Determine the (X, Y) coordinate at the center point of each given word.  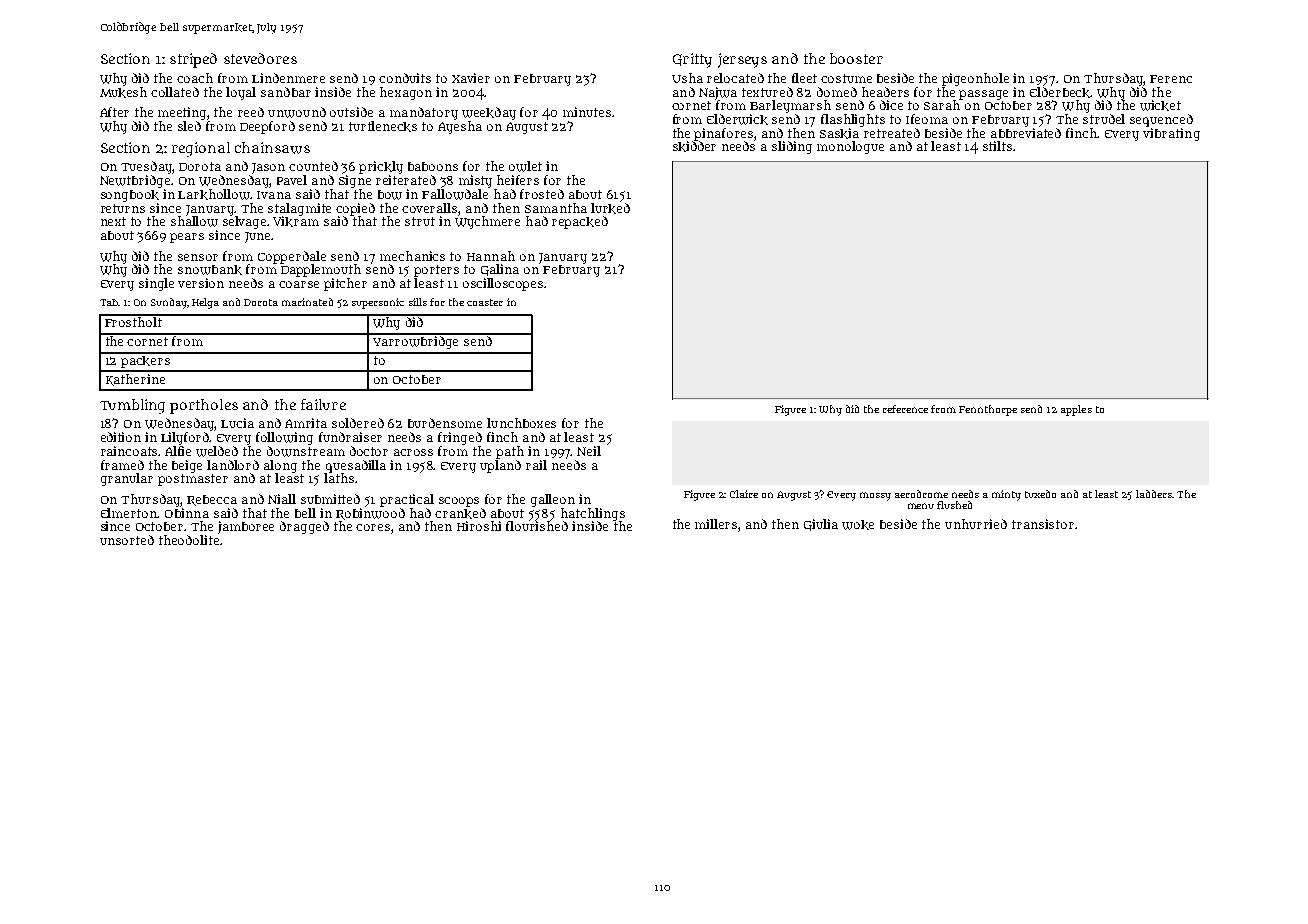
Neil (589, 451)
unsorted (127, 540)
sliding (792, 147)
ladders (1154, 494)
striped (193, 60)
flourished (537, 526)
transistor (1043, 524)
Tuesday (147, 167)
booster (856, 58)
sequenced (1161, 120)
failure (323, 404)
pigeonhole (975, 79)
